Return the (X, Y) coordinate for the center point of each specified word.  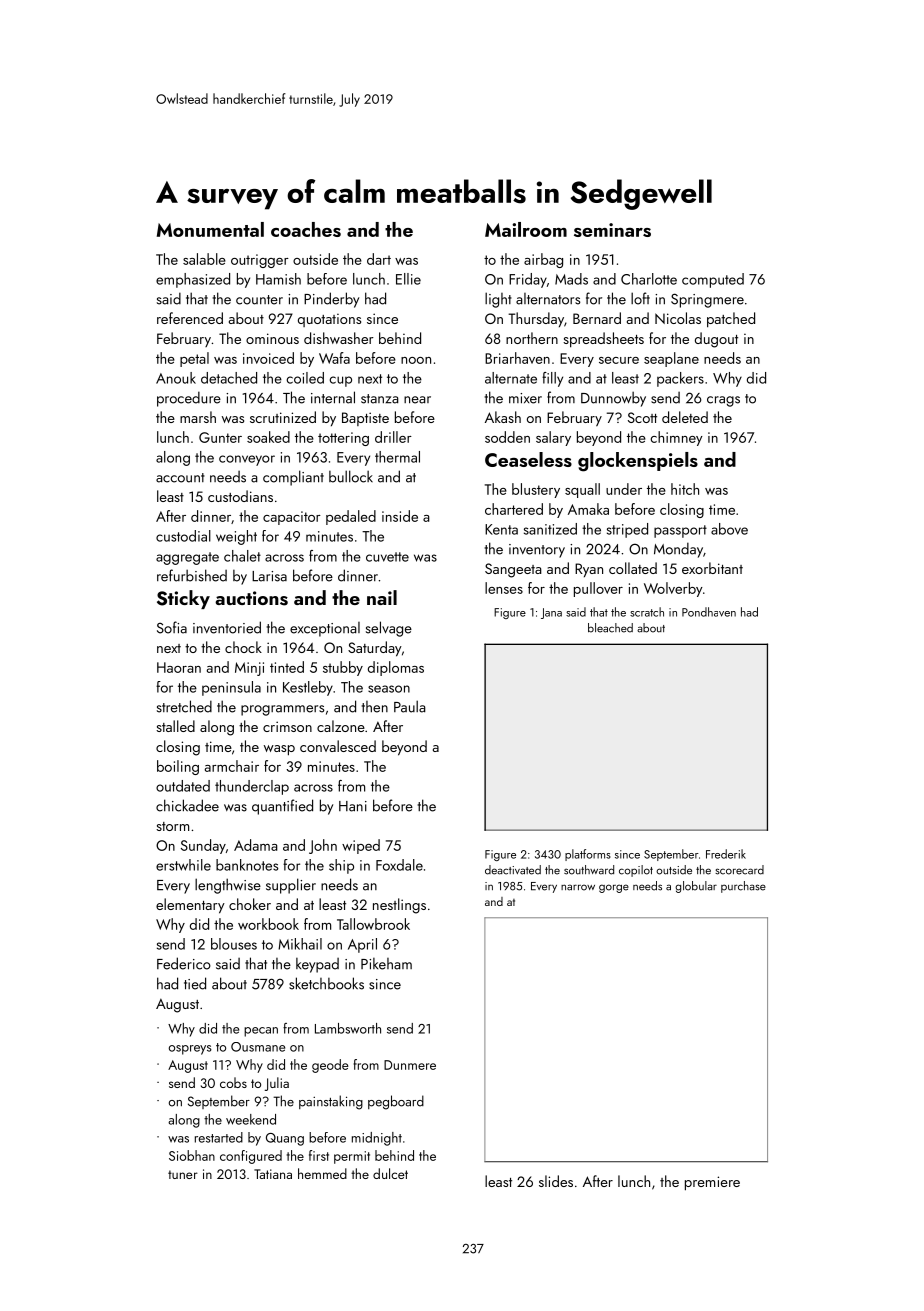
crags (723, 401)
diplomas (396, 668)
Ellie (408, 279)
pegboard (396, 1102)
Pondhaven (709, 612)
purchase (743, 887)
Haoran (179, 667)
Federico (184, 963)
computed (713, 280)
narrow (578, 887)
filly (552, 379)
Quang (285, 1139)
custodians (240, 496)
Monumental (210, 229)
